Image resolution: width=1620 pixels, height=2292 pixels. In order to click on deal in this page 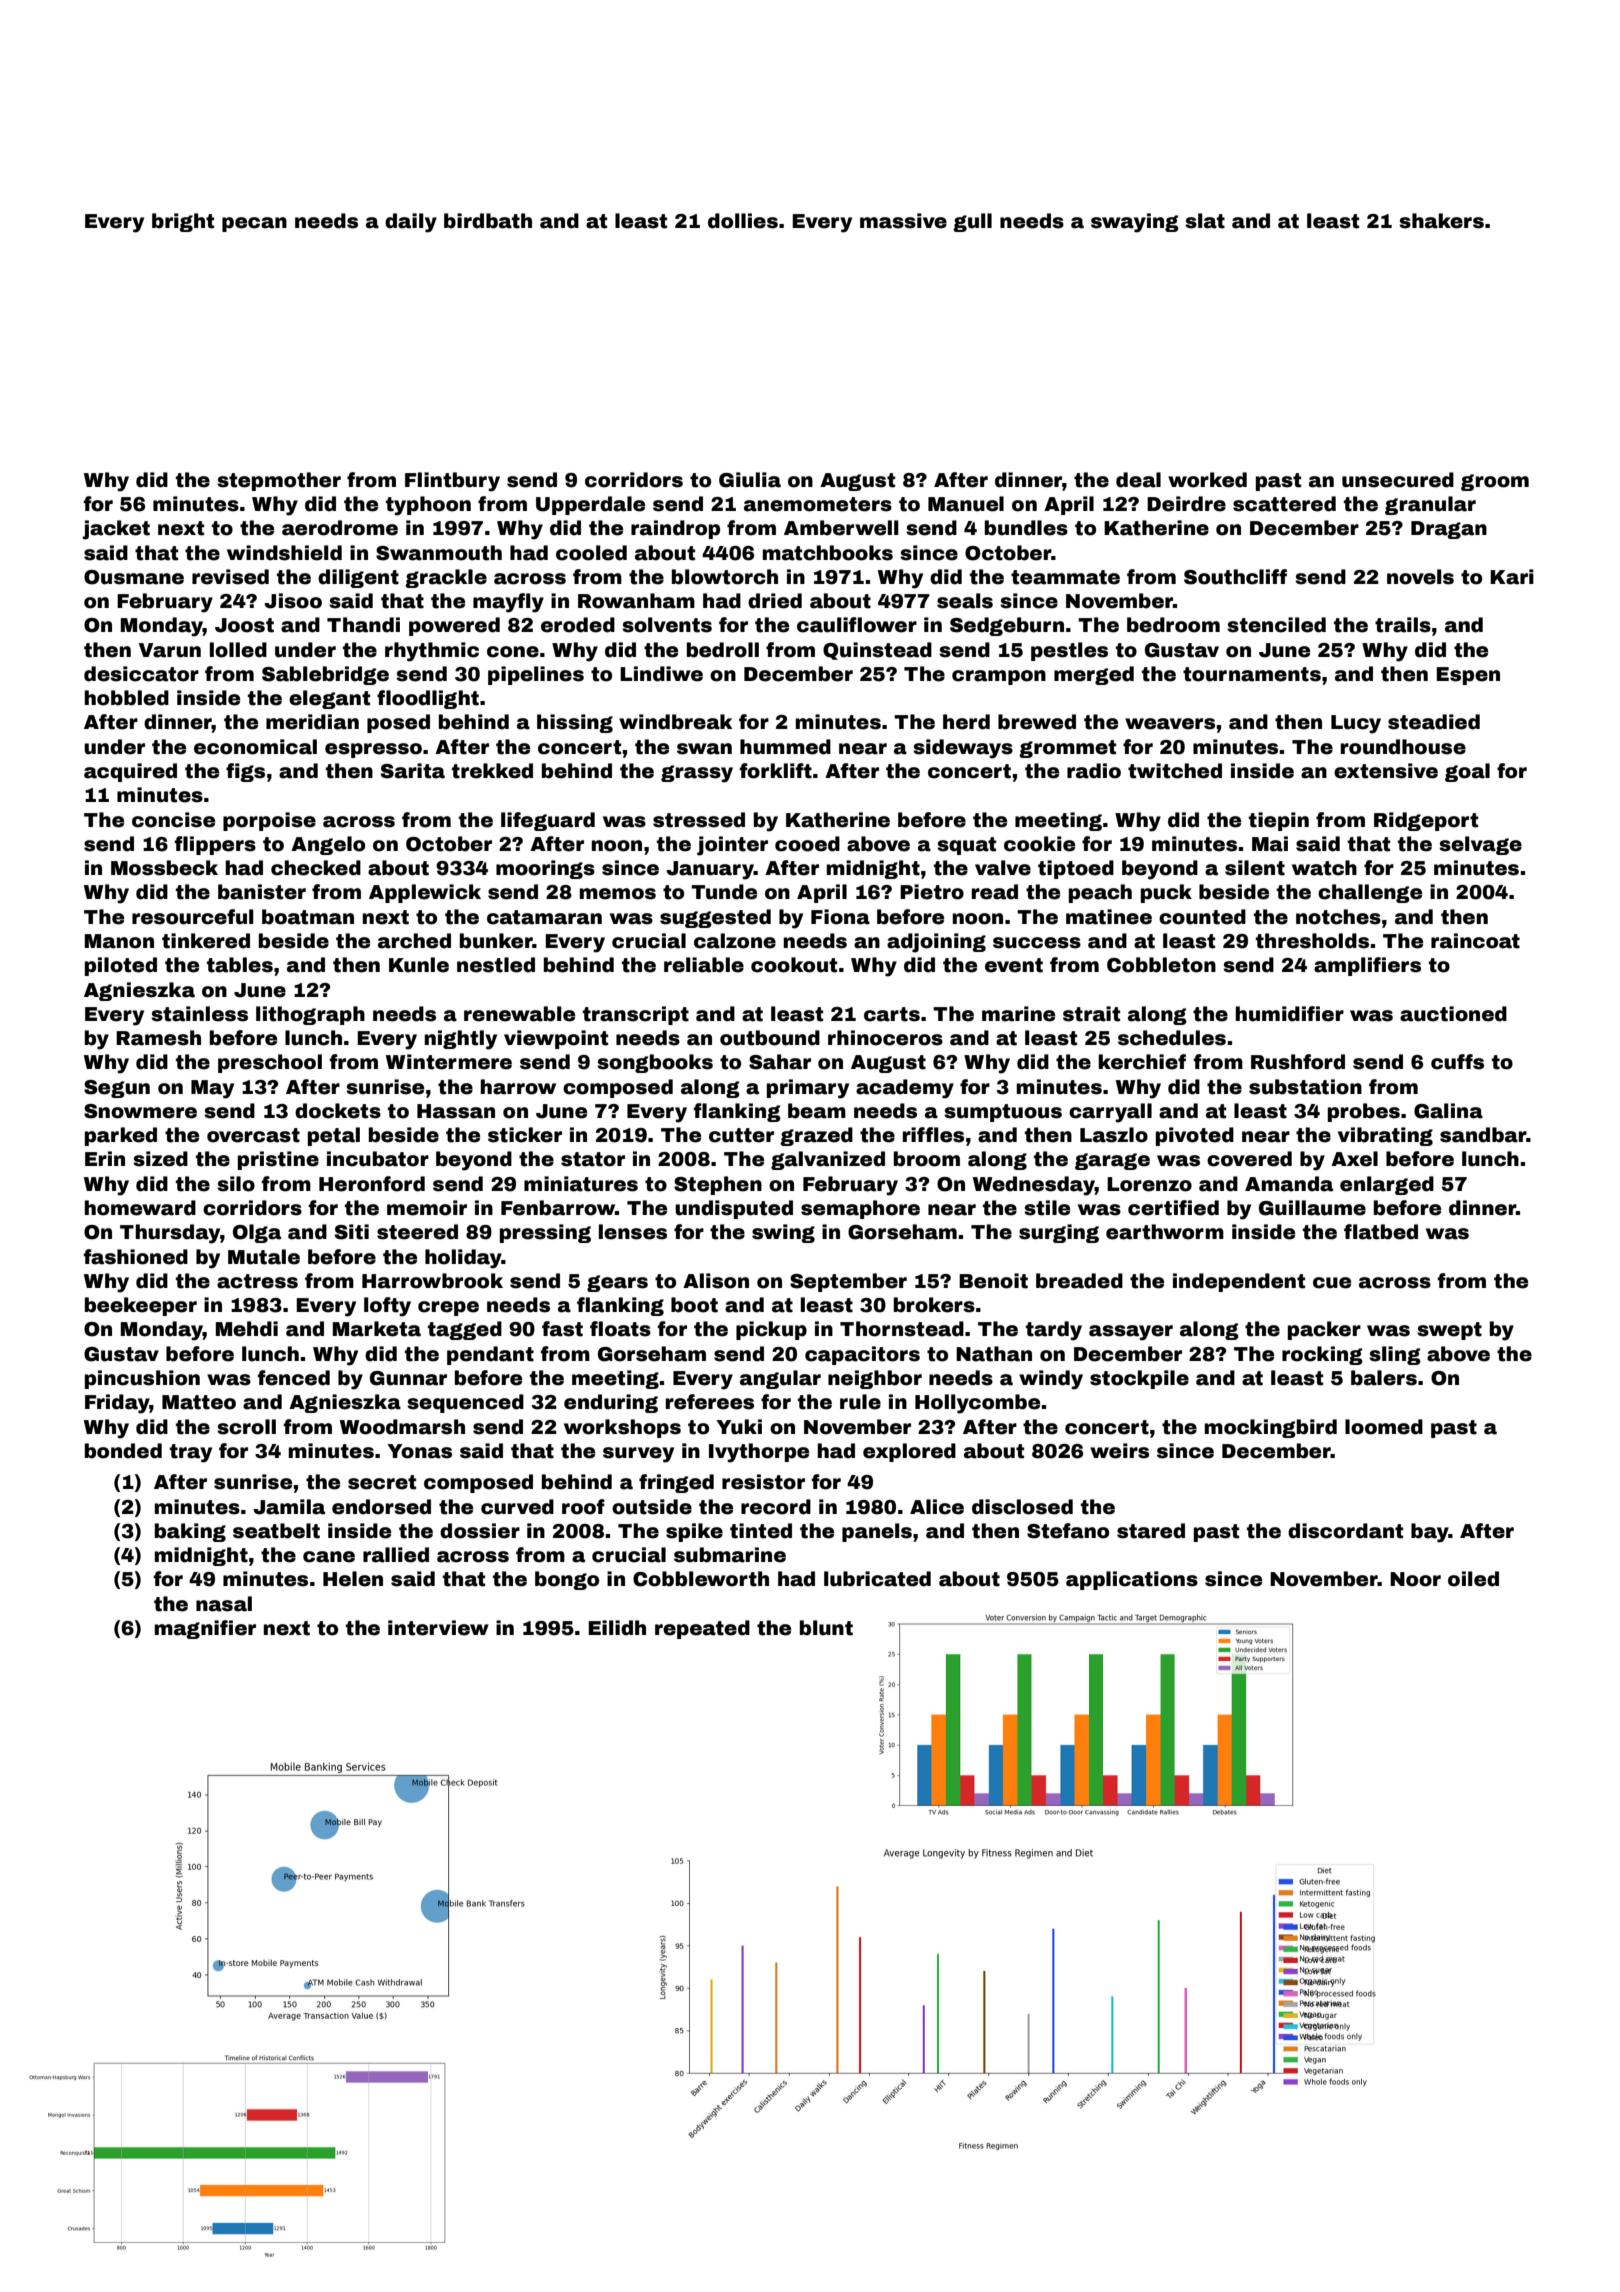, I will do `click(1138, 480)`.
